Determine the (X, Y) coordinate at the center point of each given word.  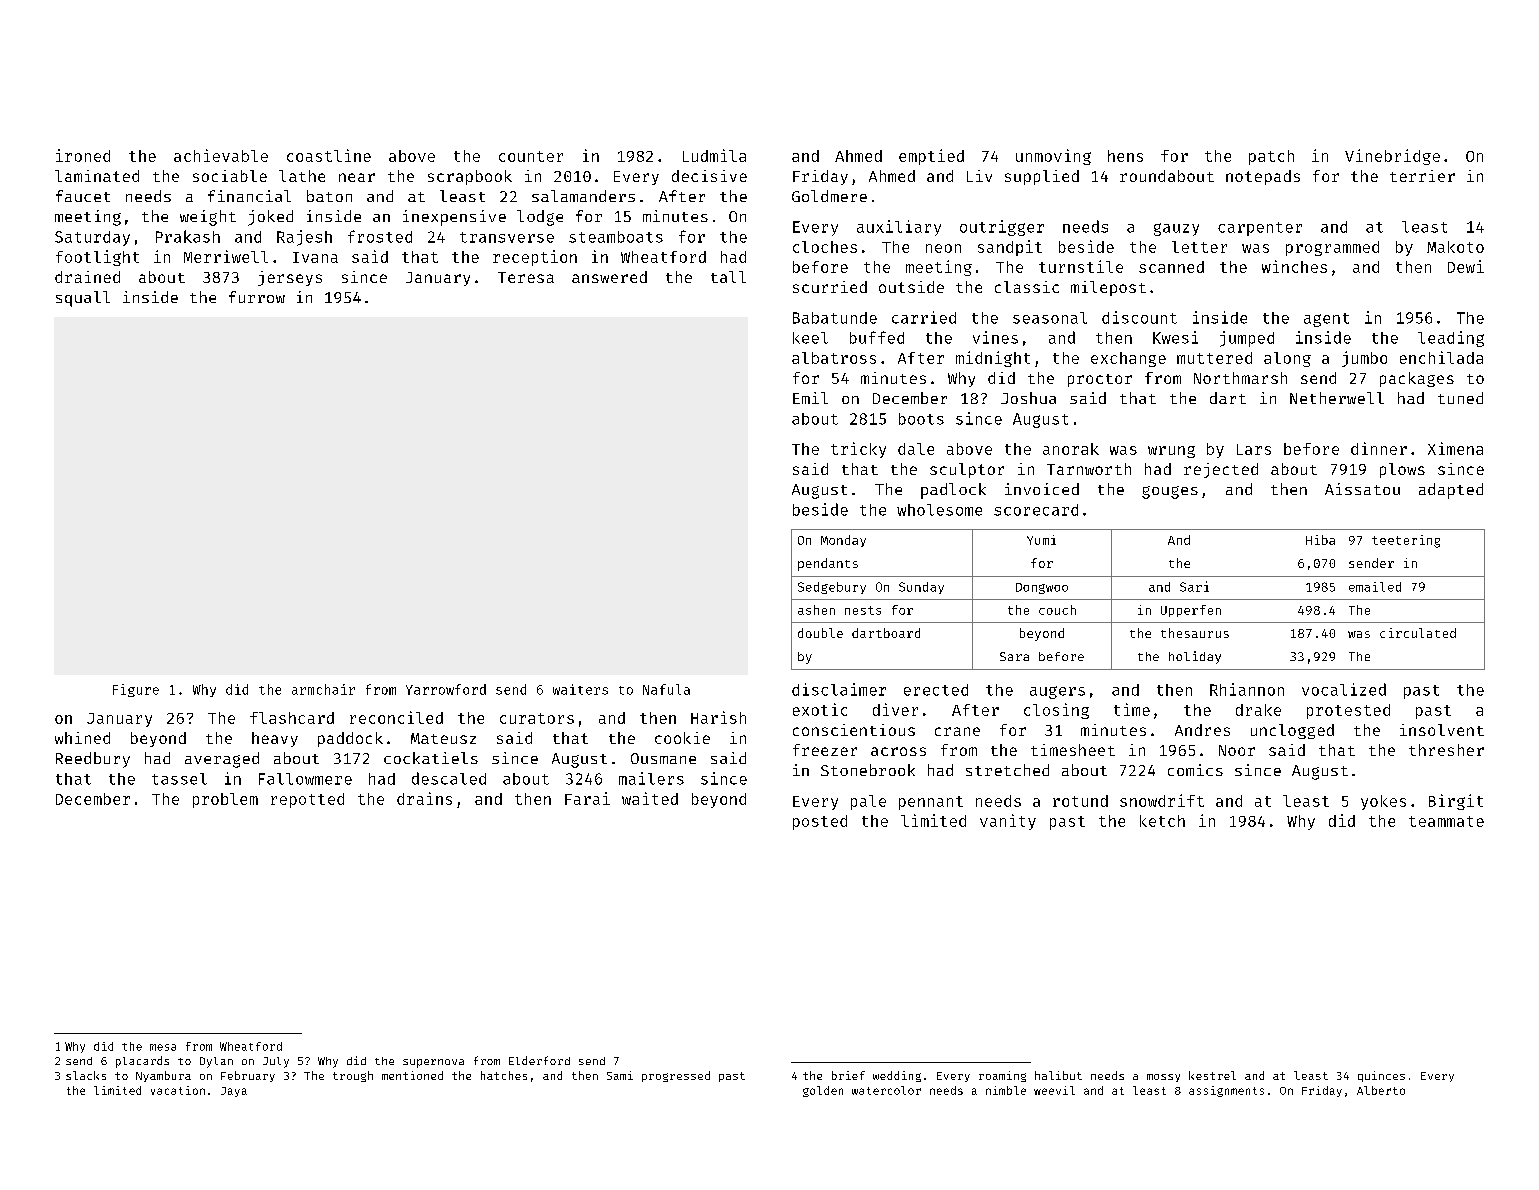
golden (823, 1091)
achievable (221, 155)
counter (531, 156)
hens (1125, 156)
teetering (1406, 541)
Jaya (234, 1092)
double (820, 633)
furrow (257, 297)
